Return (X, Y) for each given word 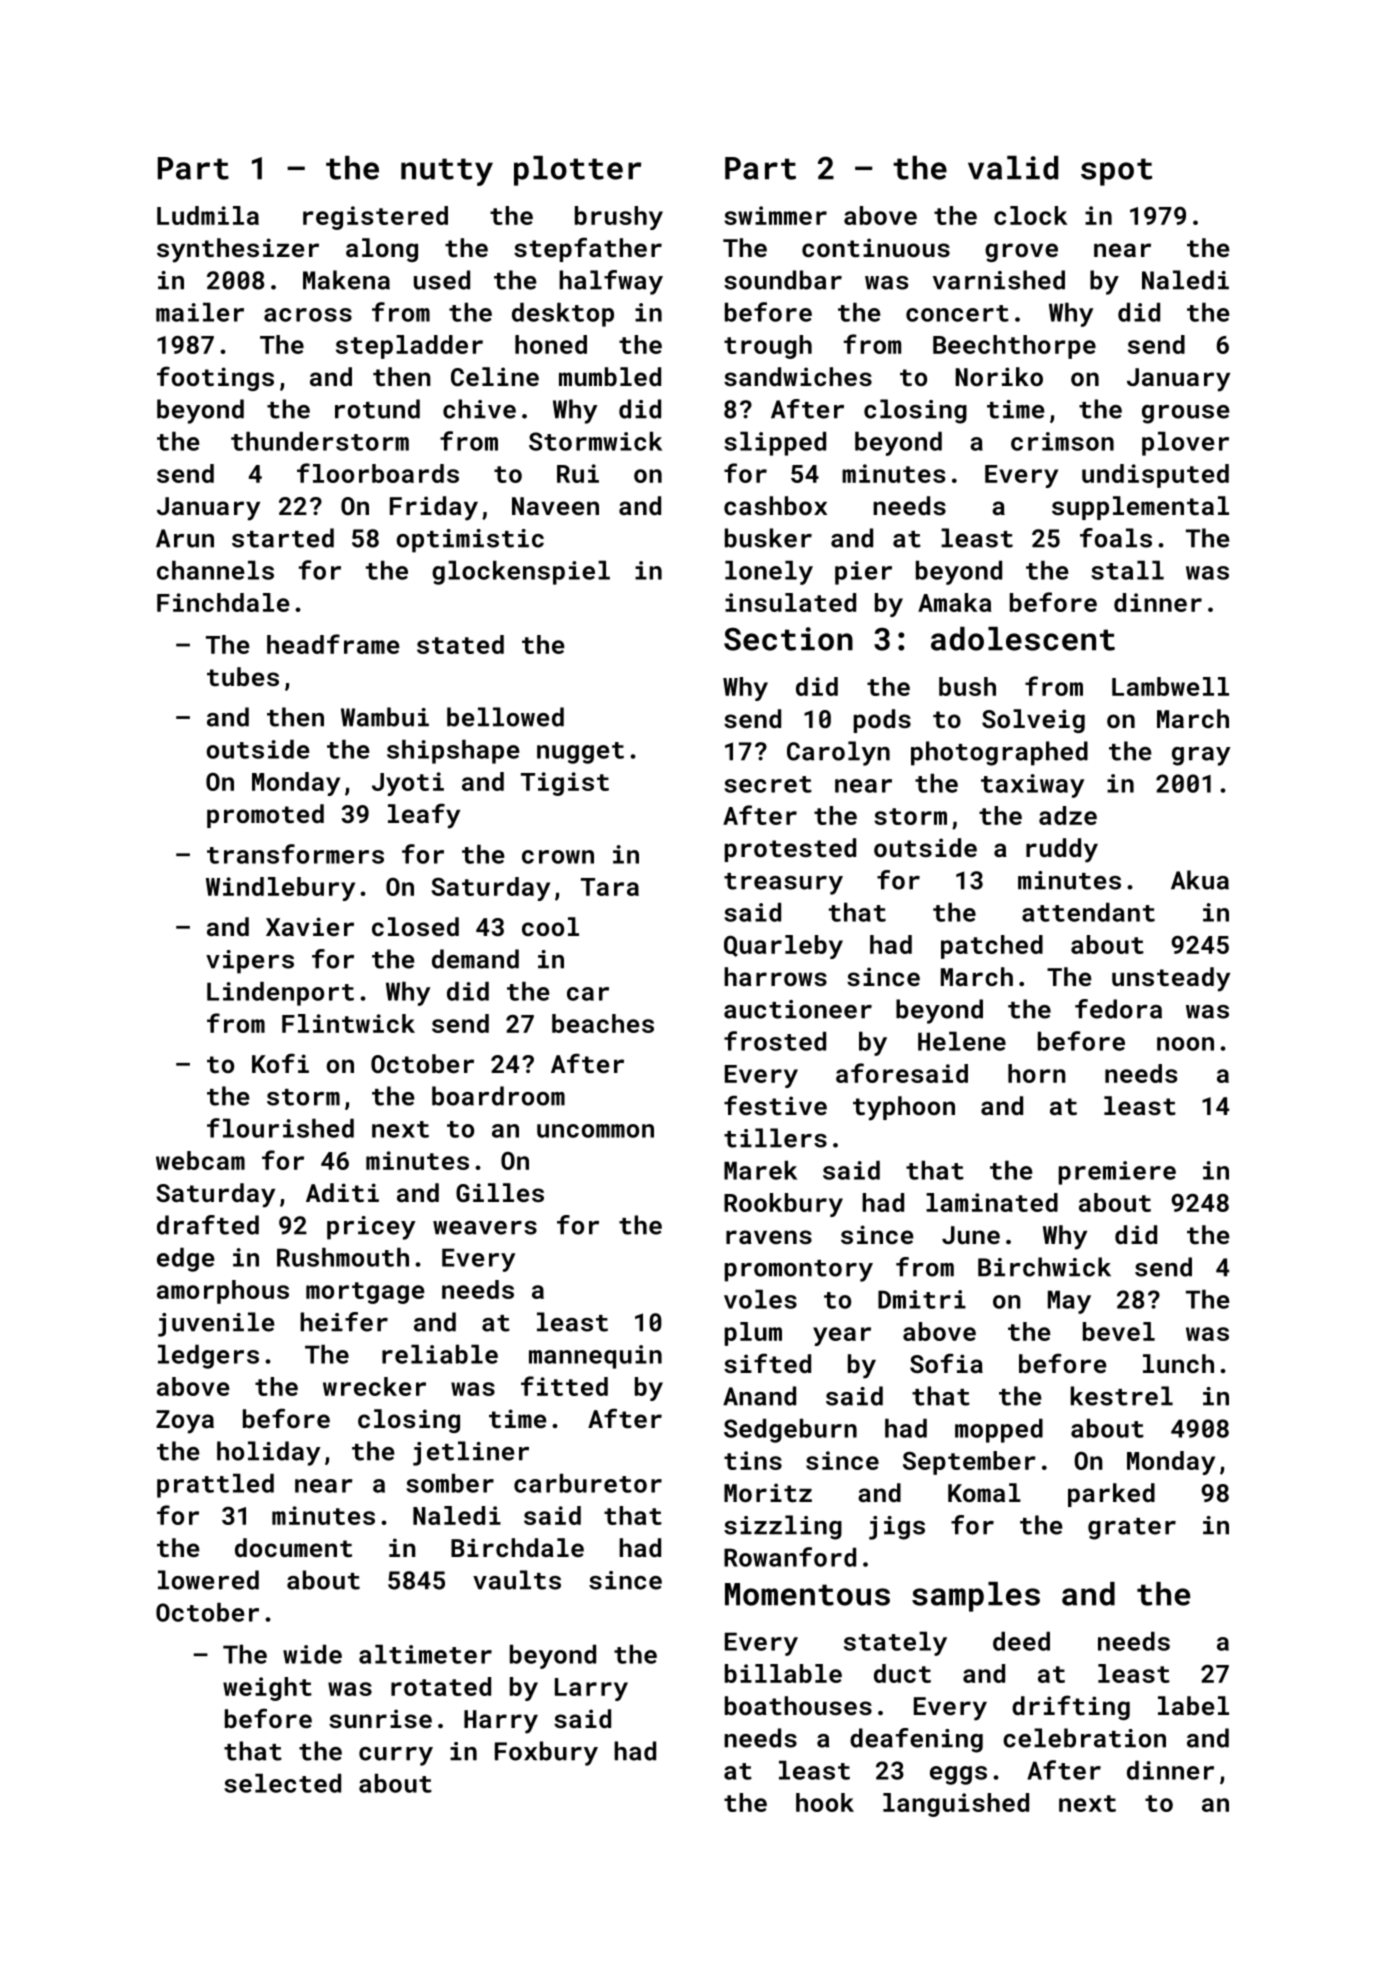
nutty (447, 172)
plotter (578, 171)
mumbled (610, 376)
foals (1116, 538)
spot (1116, 172)
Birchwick (1044, 1267)
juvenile (216, 1324)
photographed (999, 753)
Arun (185, 538)
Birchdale (517, 1547)
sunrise (380, 1718)
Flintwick (348, 1023)
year (842, 1336)
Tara (610, 887)
